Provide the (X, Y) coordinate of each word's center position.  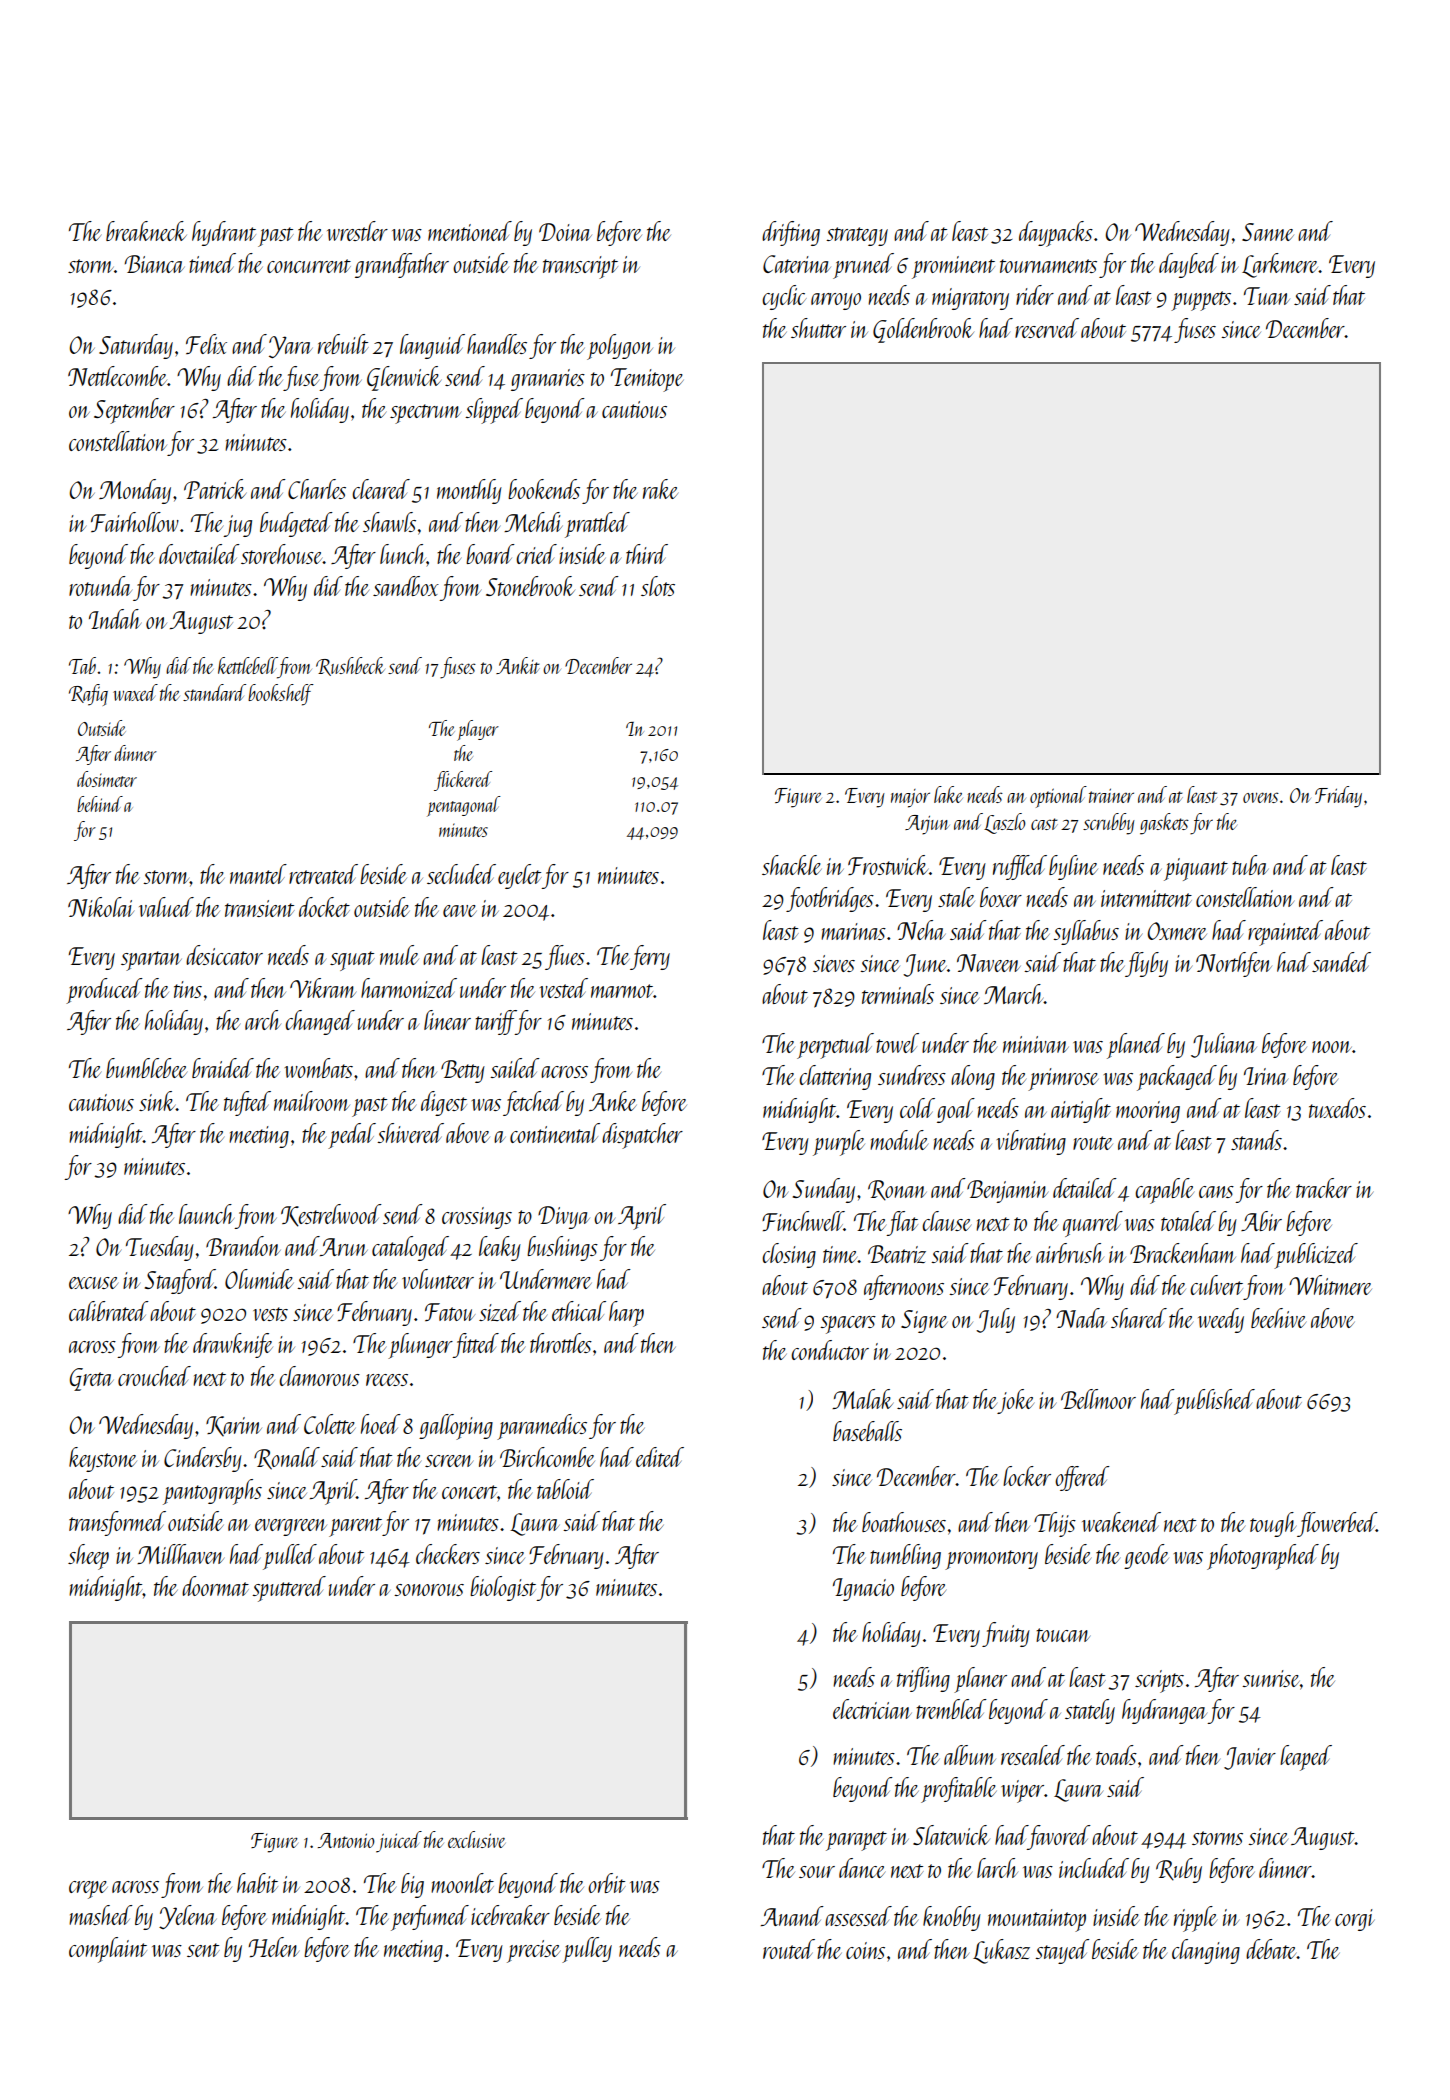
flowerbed (1336, 1524)
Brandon (243, 1246)
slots (658, 586)
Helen (273, 1947)
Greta (91, 1379)
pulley (587, 1950)
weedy (1221, 1320)
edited (660, 1457)
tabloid (565, 1489)
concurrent (309, 266)
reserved (1047, 328)
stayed (1062, 1951)
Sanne (1268, 232)
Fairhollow (135, 522)
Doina (565, 232)
